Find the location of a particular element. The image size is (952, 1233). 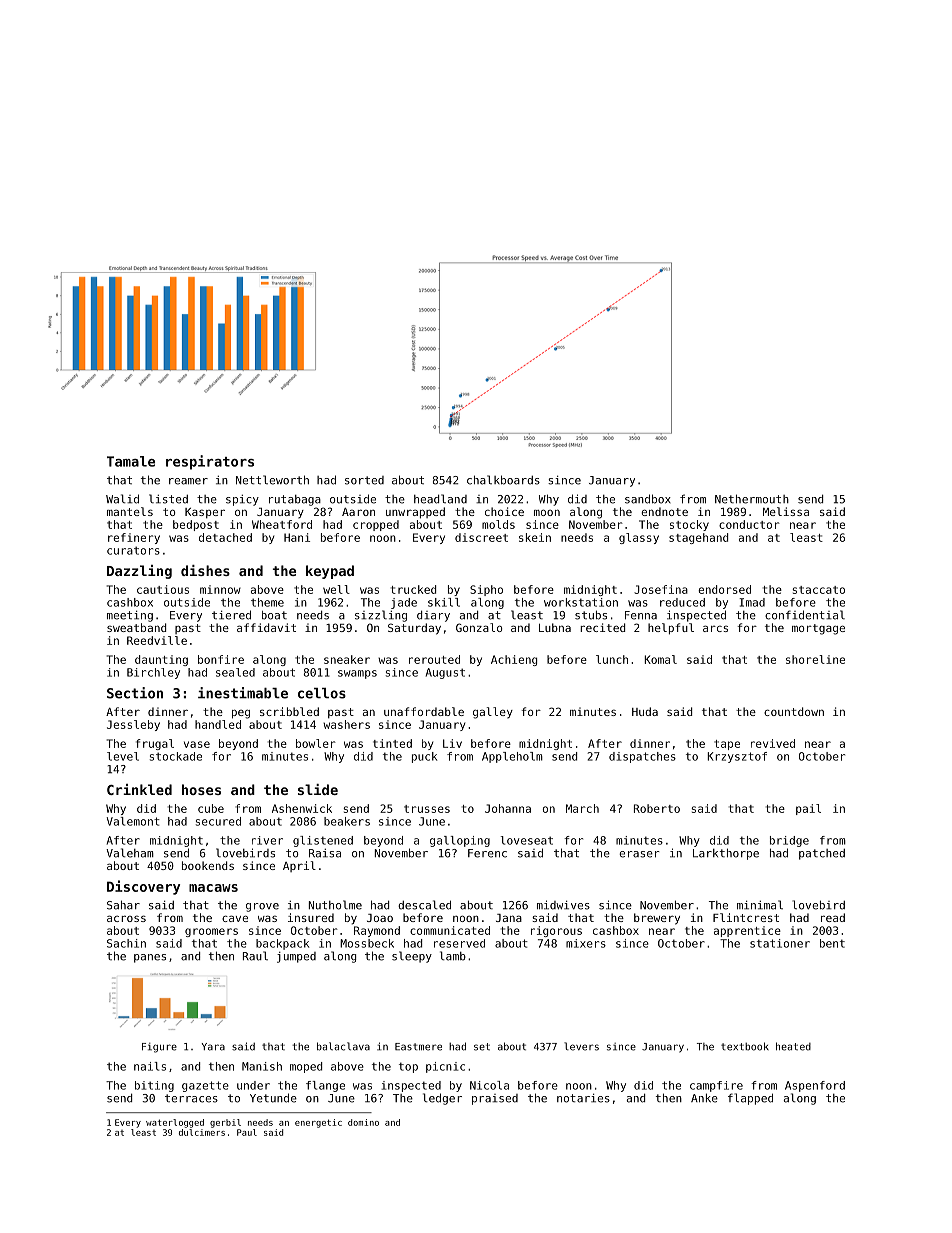

domino is located at coordinates (363, 1122).
